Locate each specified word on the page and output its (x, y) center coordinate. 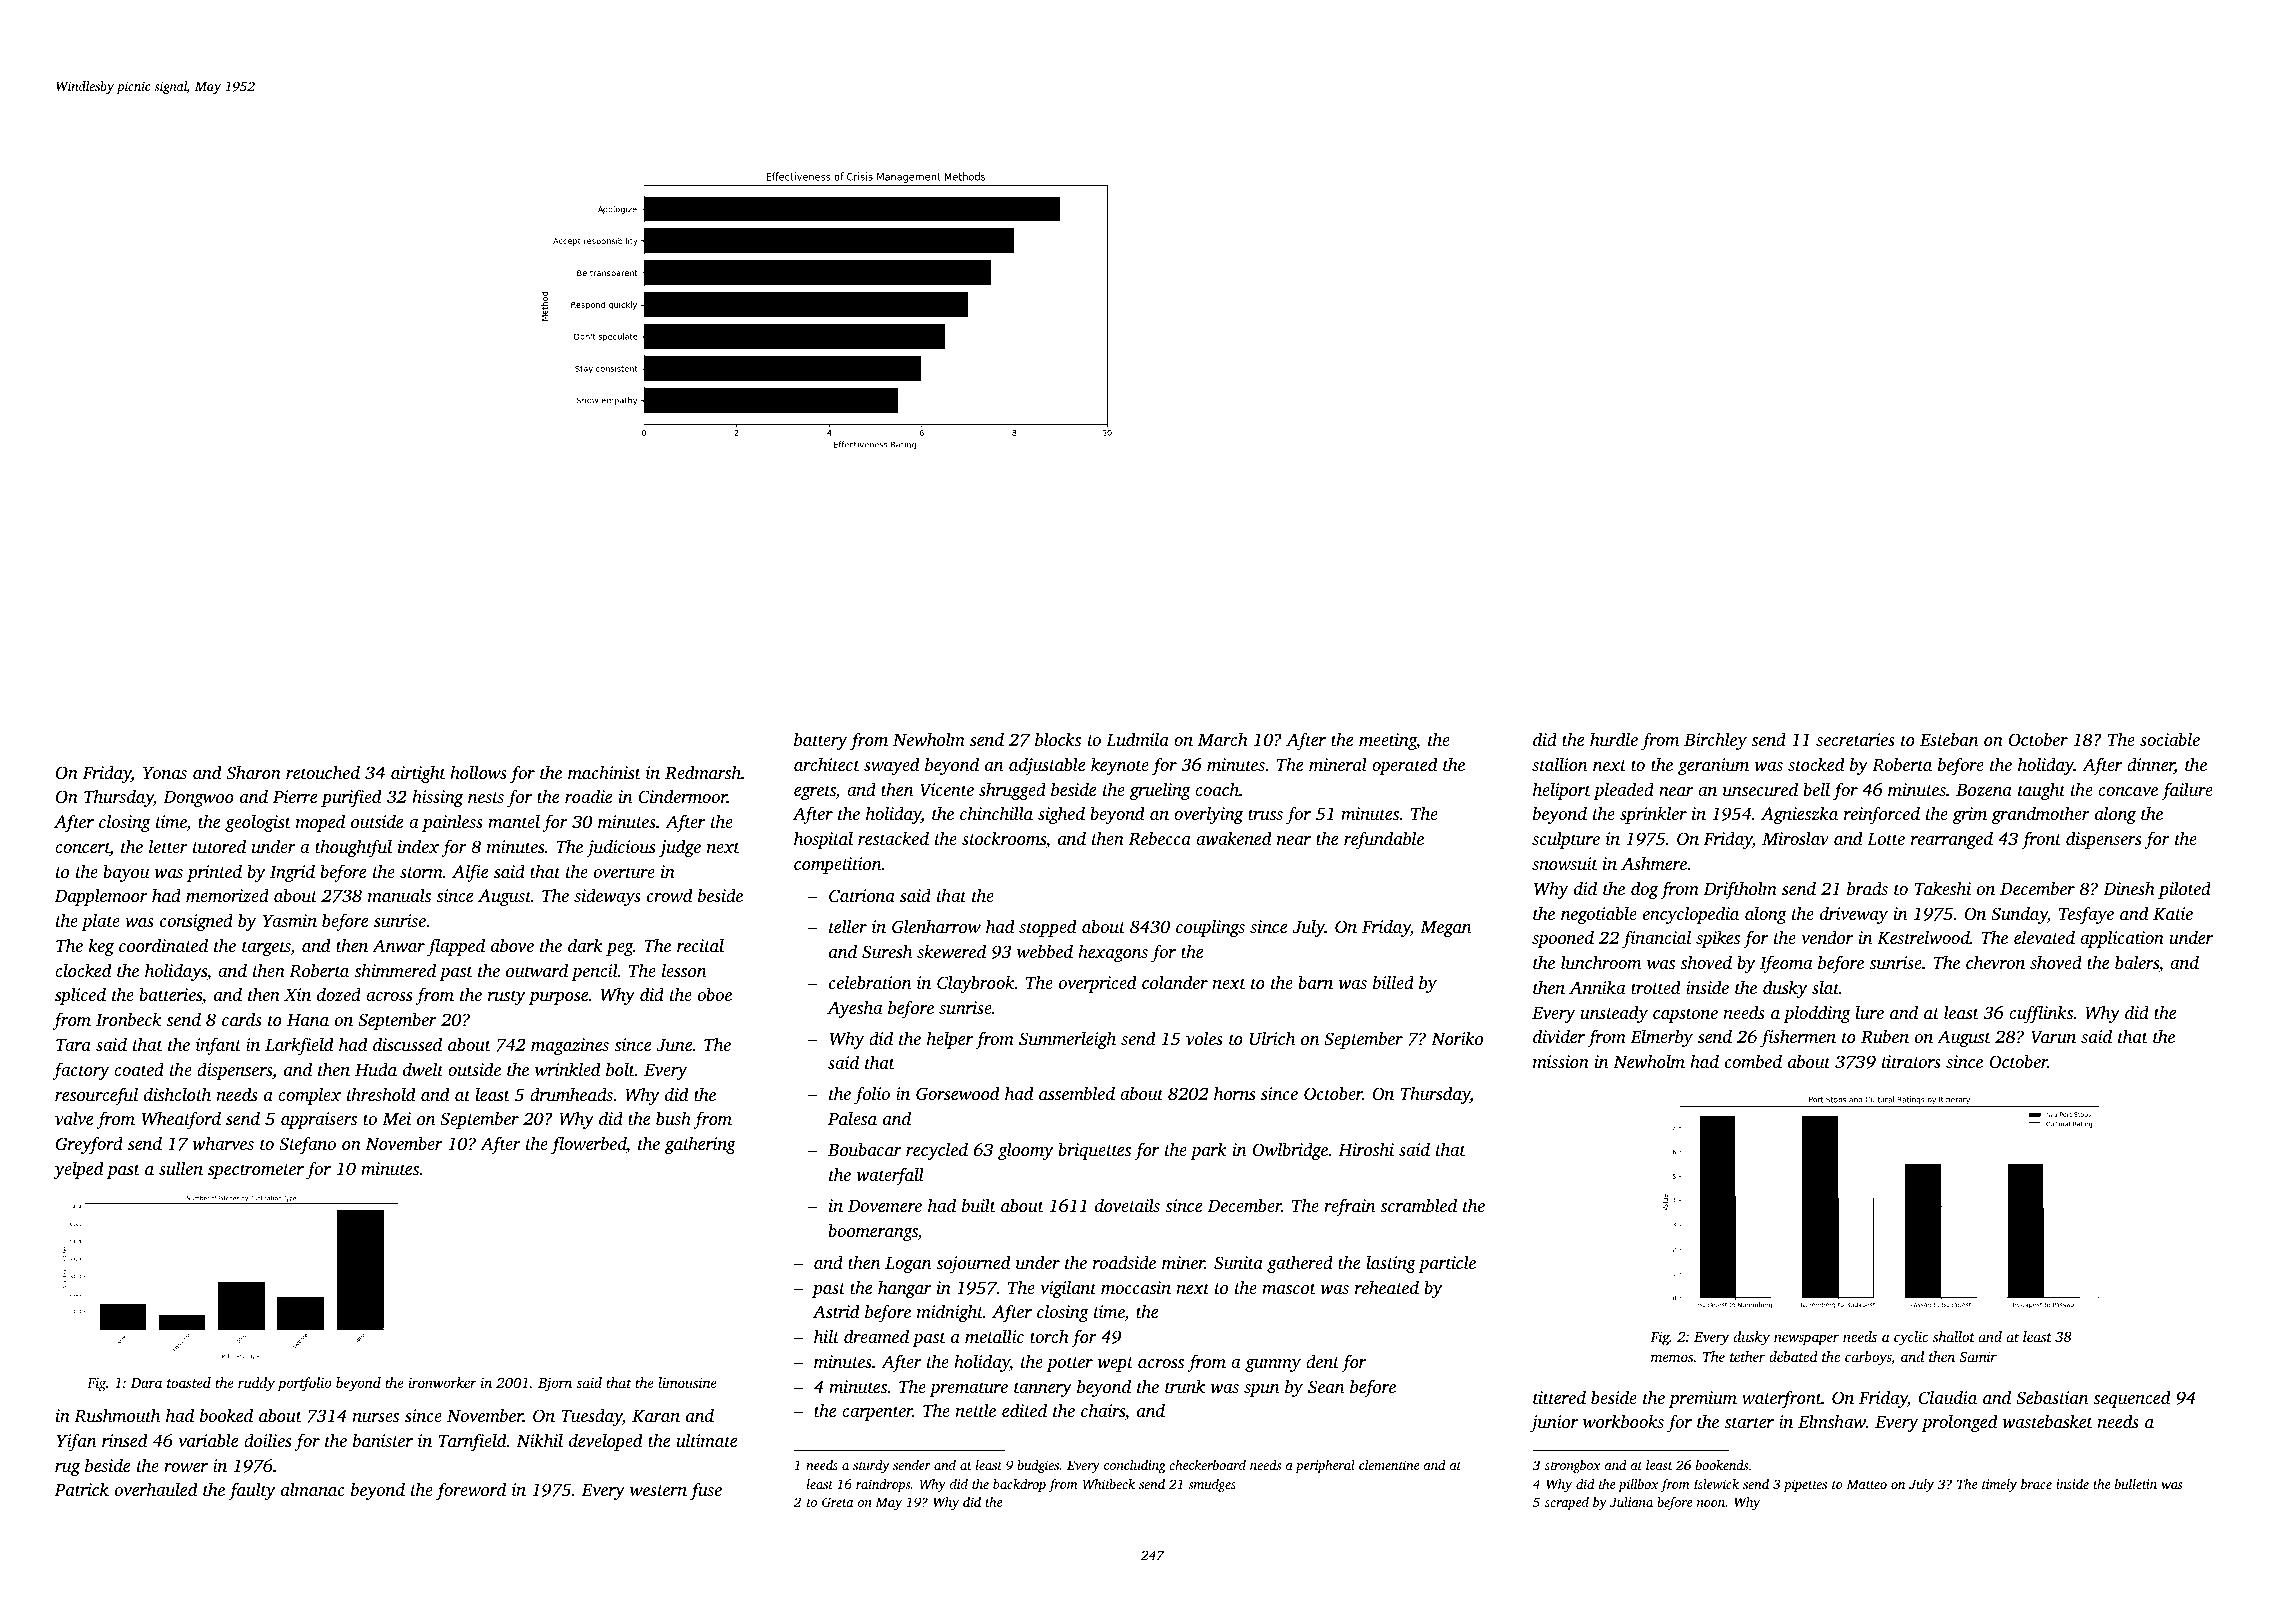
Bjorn (555, 1384)
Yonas (165, 773)
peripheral (1325, 1466)
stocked (1816, 764)
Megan (1445, 929)
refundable (1384, 840)
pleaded (1623, 791)
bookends (1722, 1465)
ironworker (442, 1382)
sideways (607, 897)
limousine (687, 1382)
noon (1711, 1503)
